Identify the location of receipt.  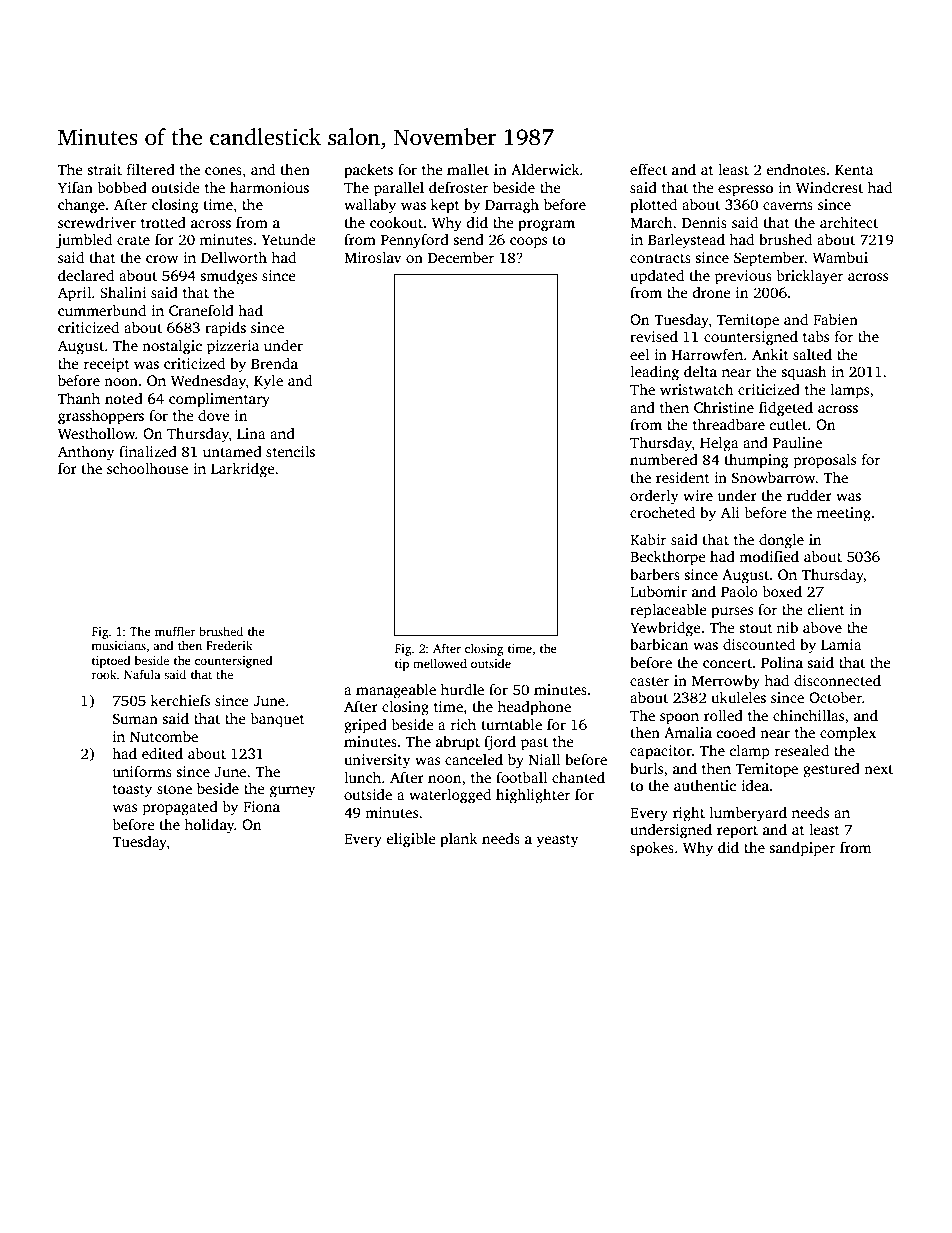
(106, 365).
